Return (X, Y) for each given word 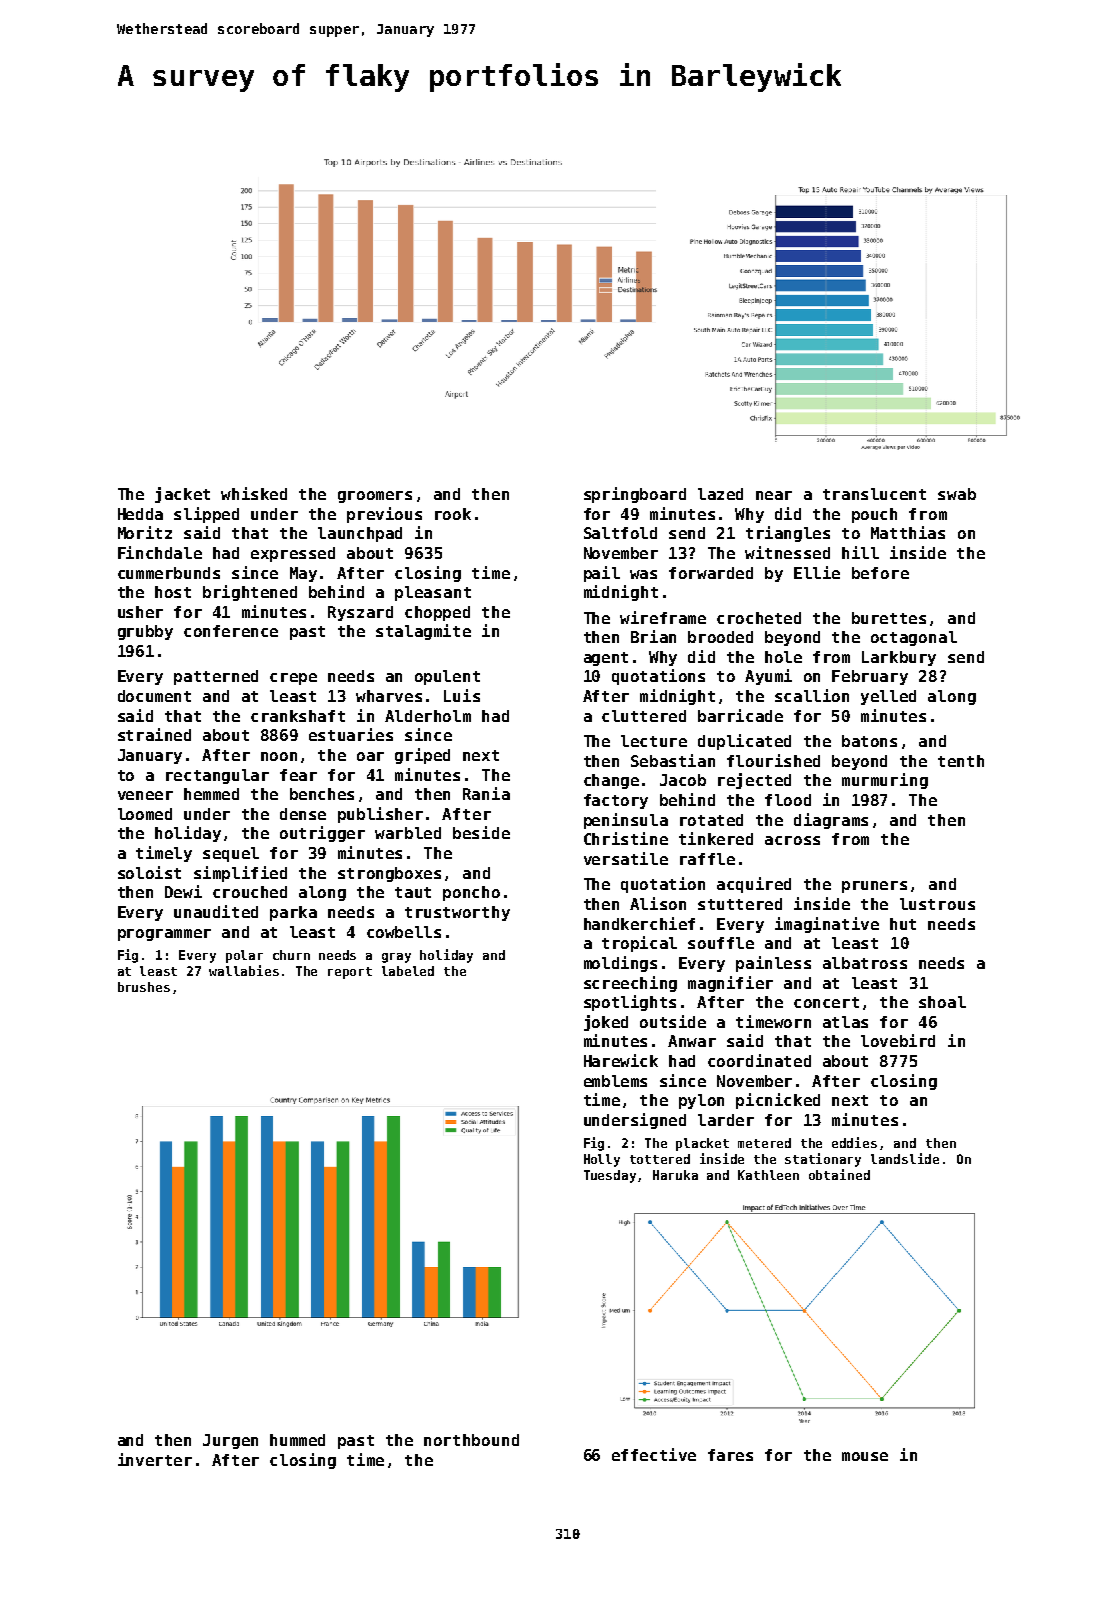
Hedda (140, 514)
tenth (961, 761)
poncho (471, 893)
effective (654, 1454)
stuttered (740, 904)
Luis (462, 695)
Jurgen (230, 1441)
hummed (297, 1440)
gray (396, 958)
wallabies (244, 970)
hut (903, 924)
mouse (865, 1456)
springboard (635, 495)
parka (293, 913)
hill (860, 552)
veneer (145, 795)
